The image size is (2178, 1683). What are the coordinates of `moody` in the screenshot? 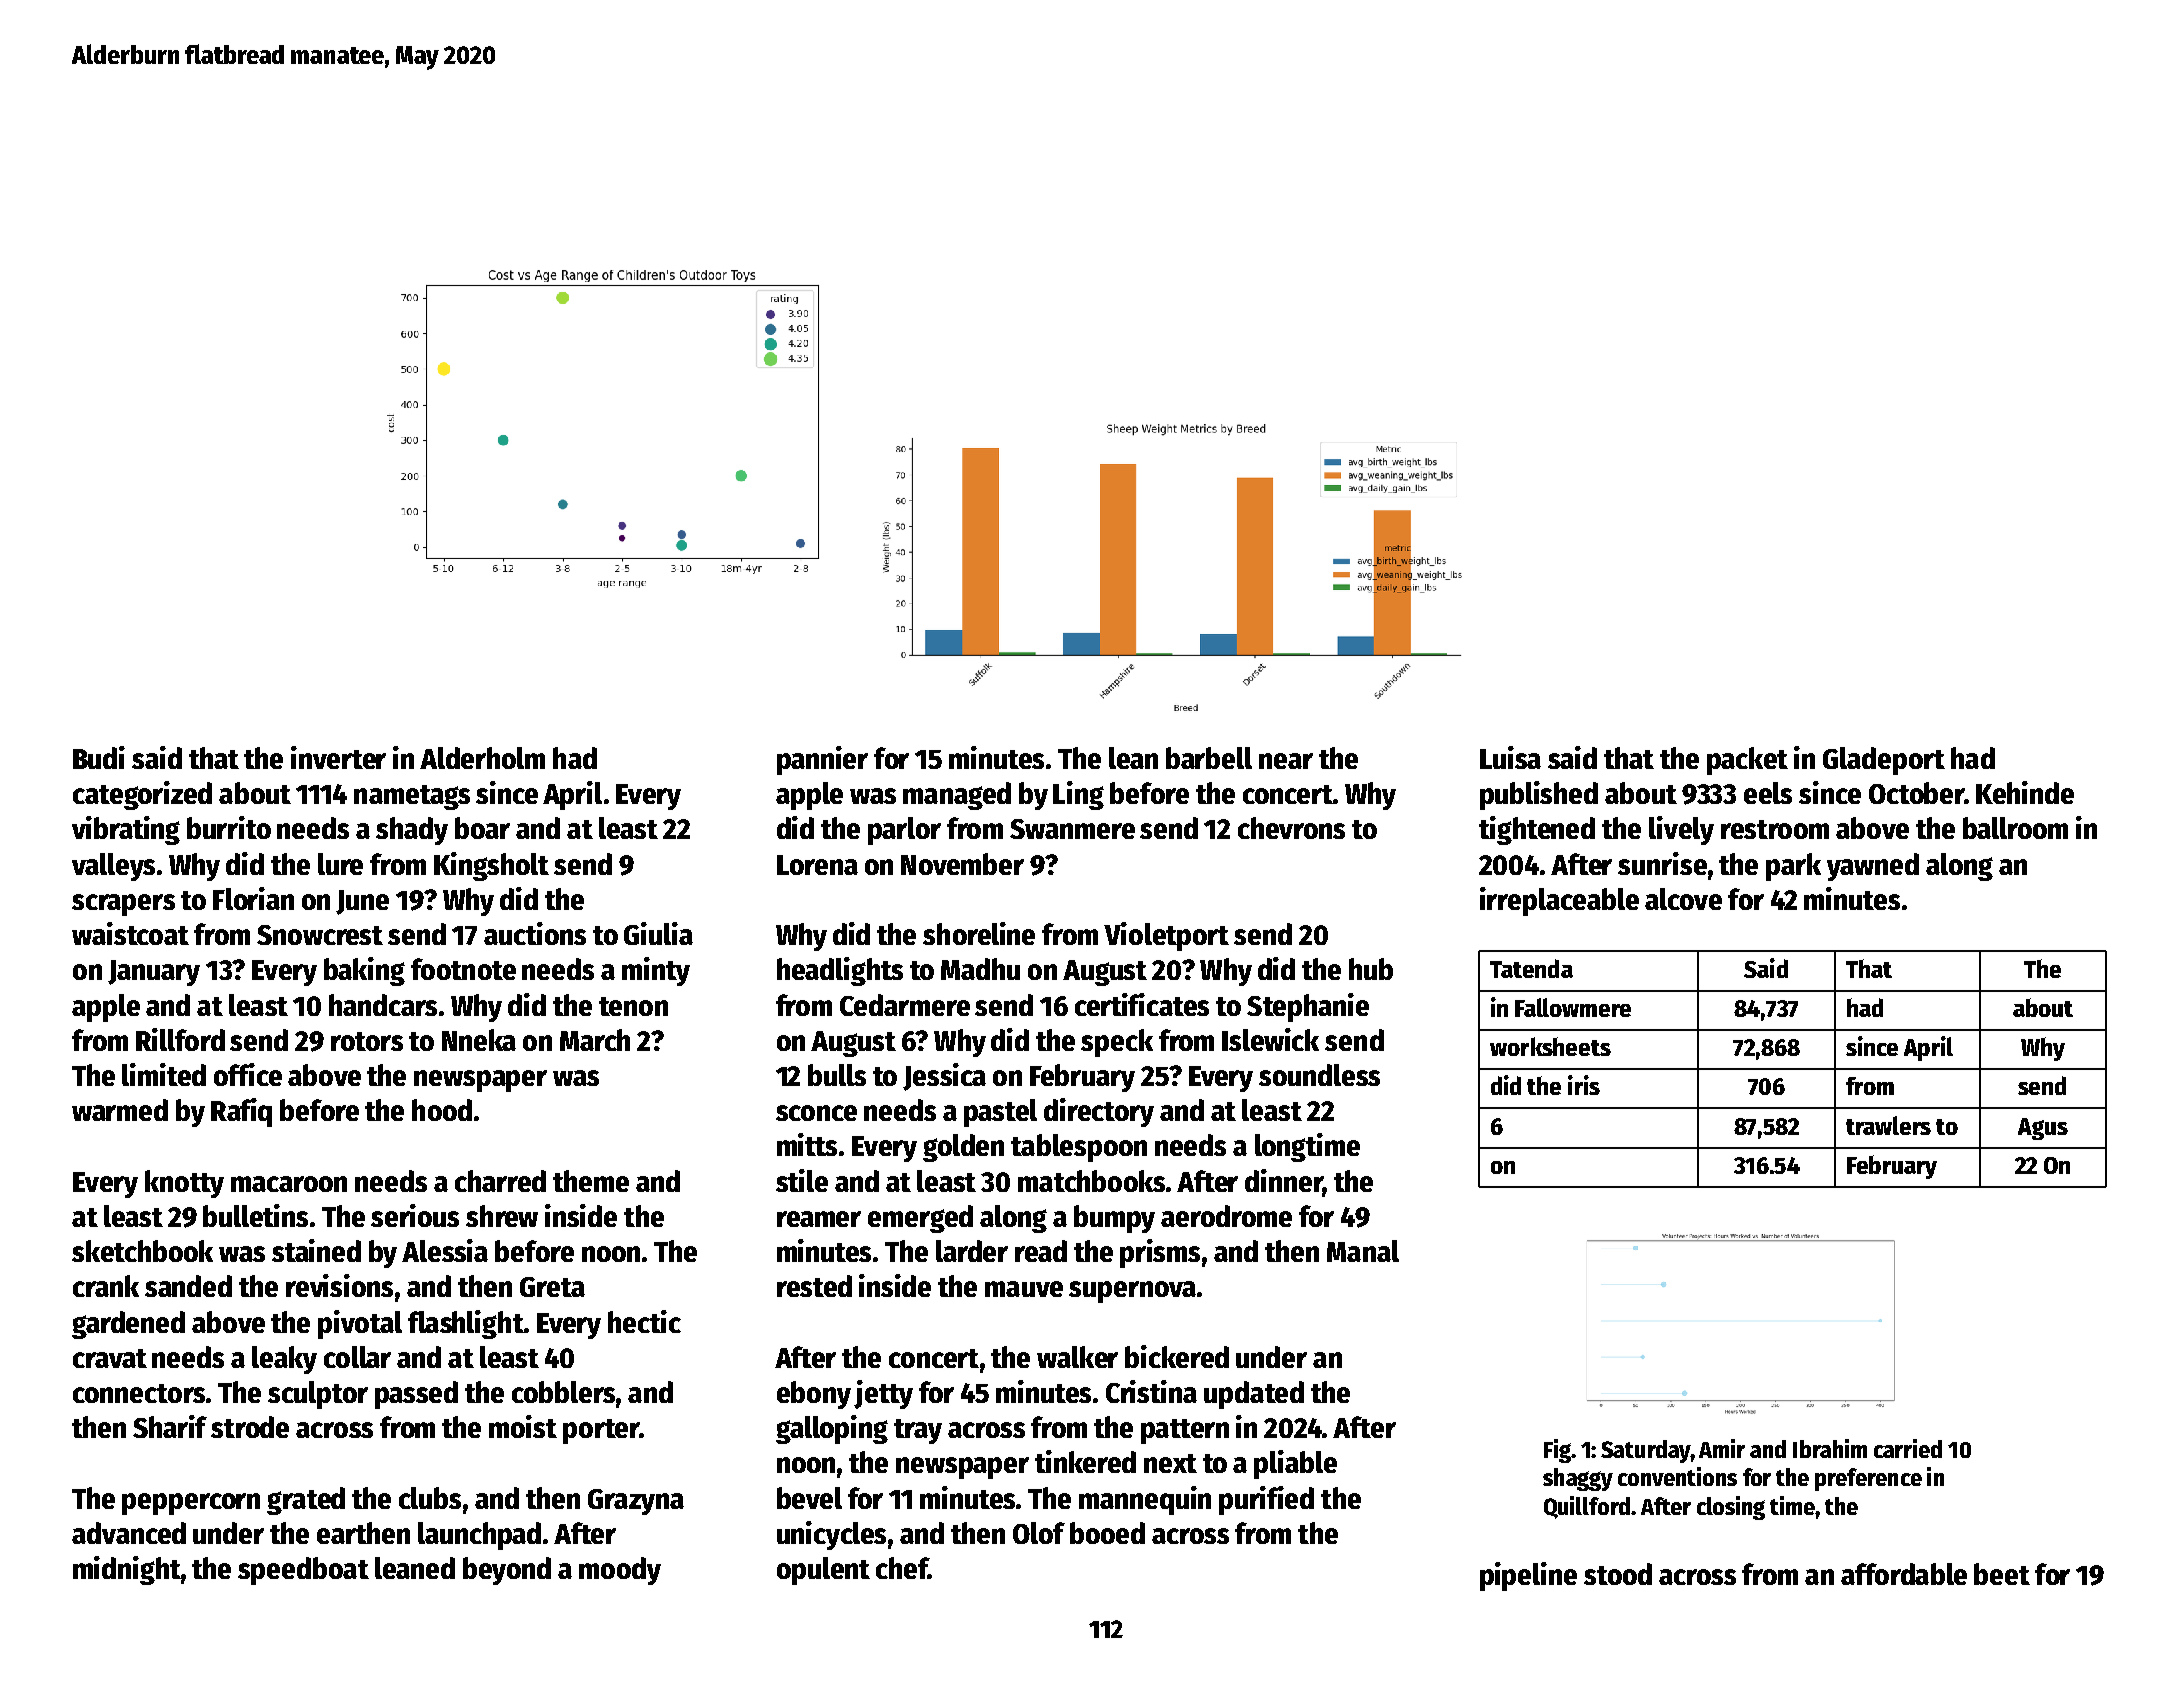 It's located at (620, 1571).
